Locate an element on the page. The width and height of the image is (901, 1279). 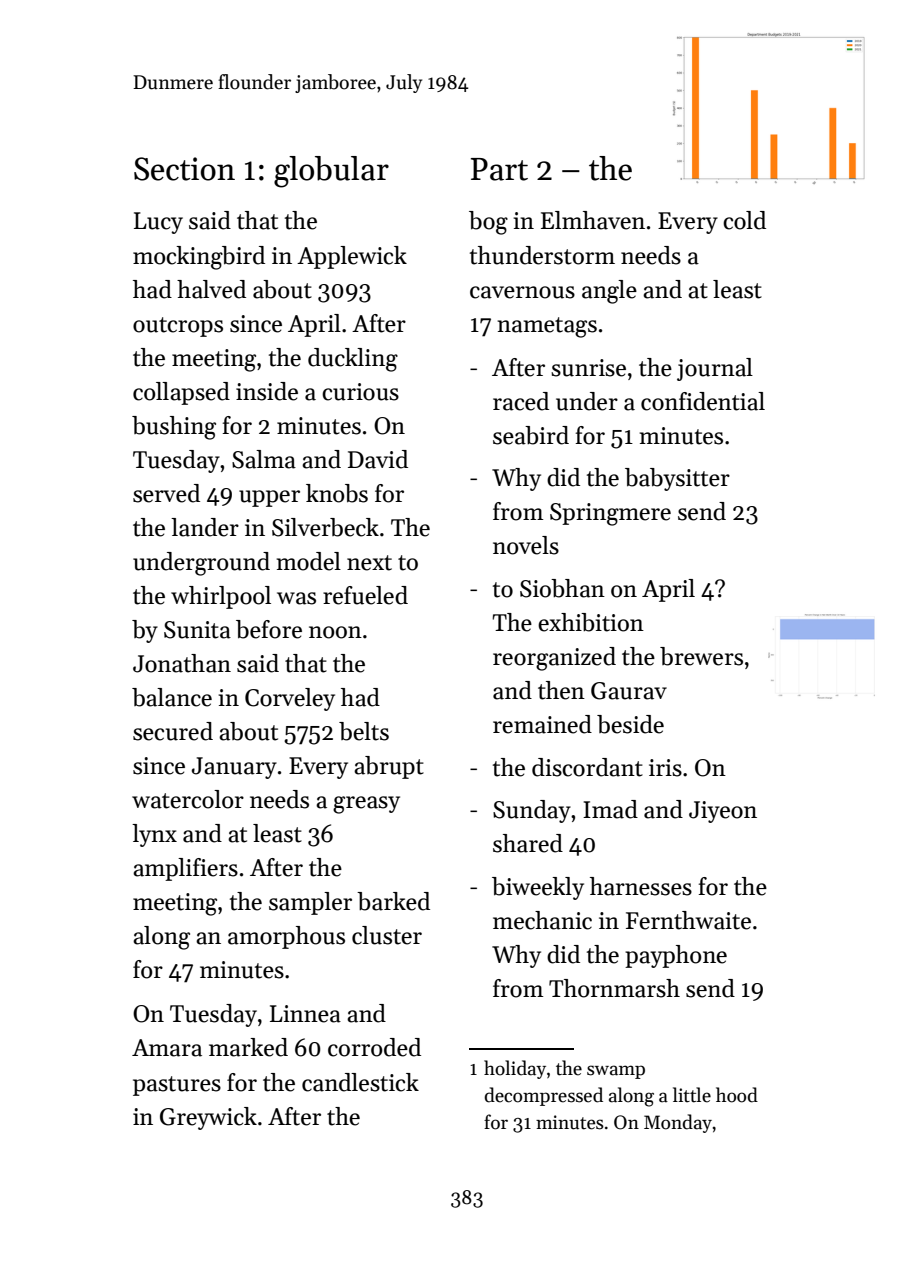
outcrops is located at coordinates (178, 327).
